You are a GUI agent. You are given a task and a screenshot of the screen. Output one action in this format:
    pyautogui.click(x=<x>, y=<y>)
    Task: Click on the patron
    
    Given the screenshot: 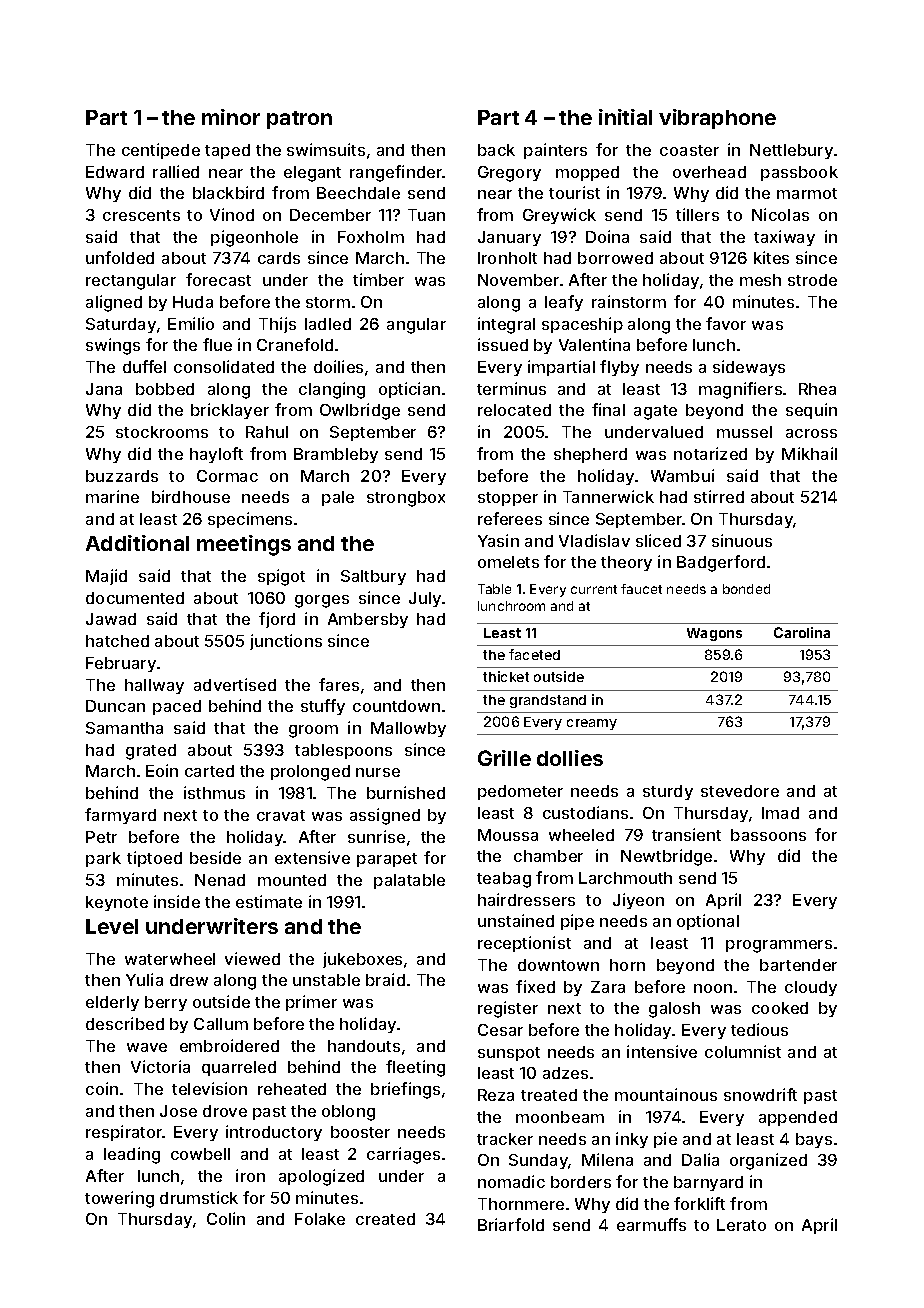 What is the action you would take?
    pyautogui.click(x=299, y=120)
